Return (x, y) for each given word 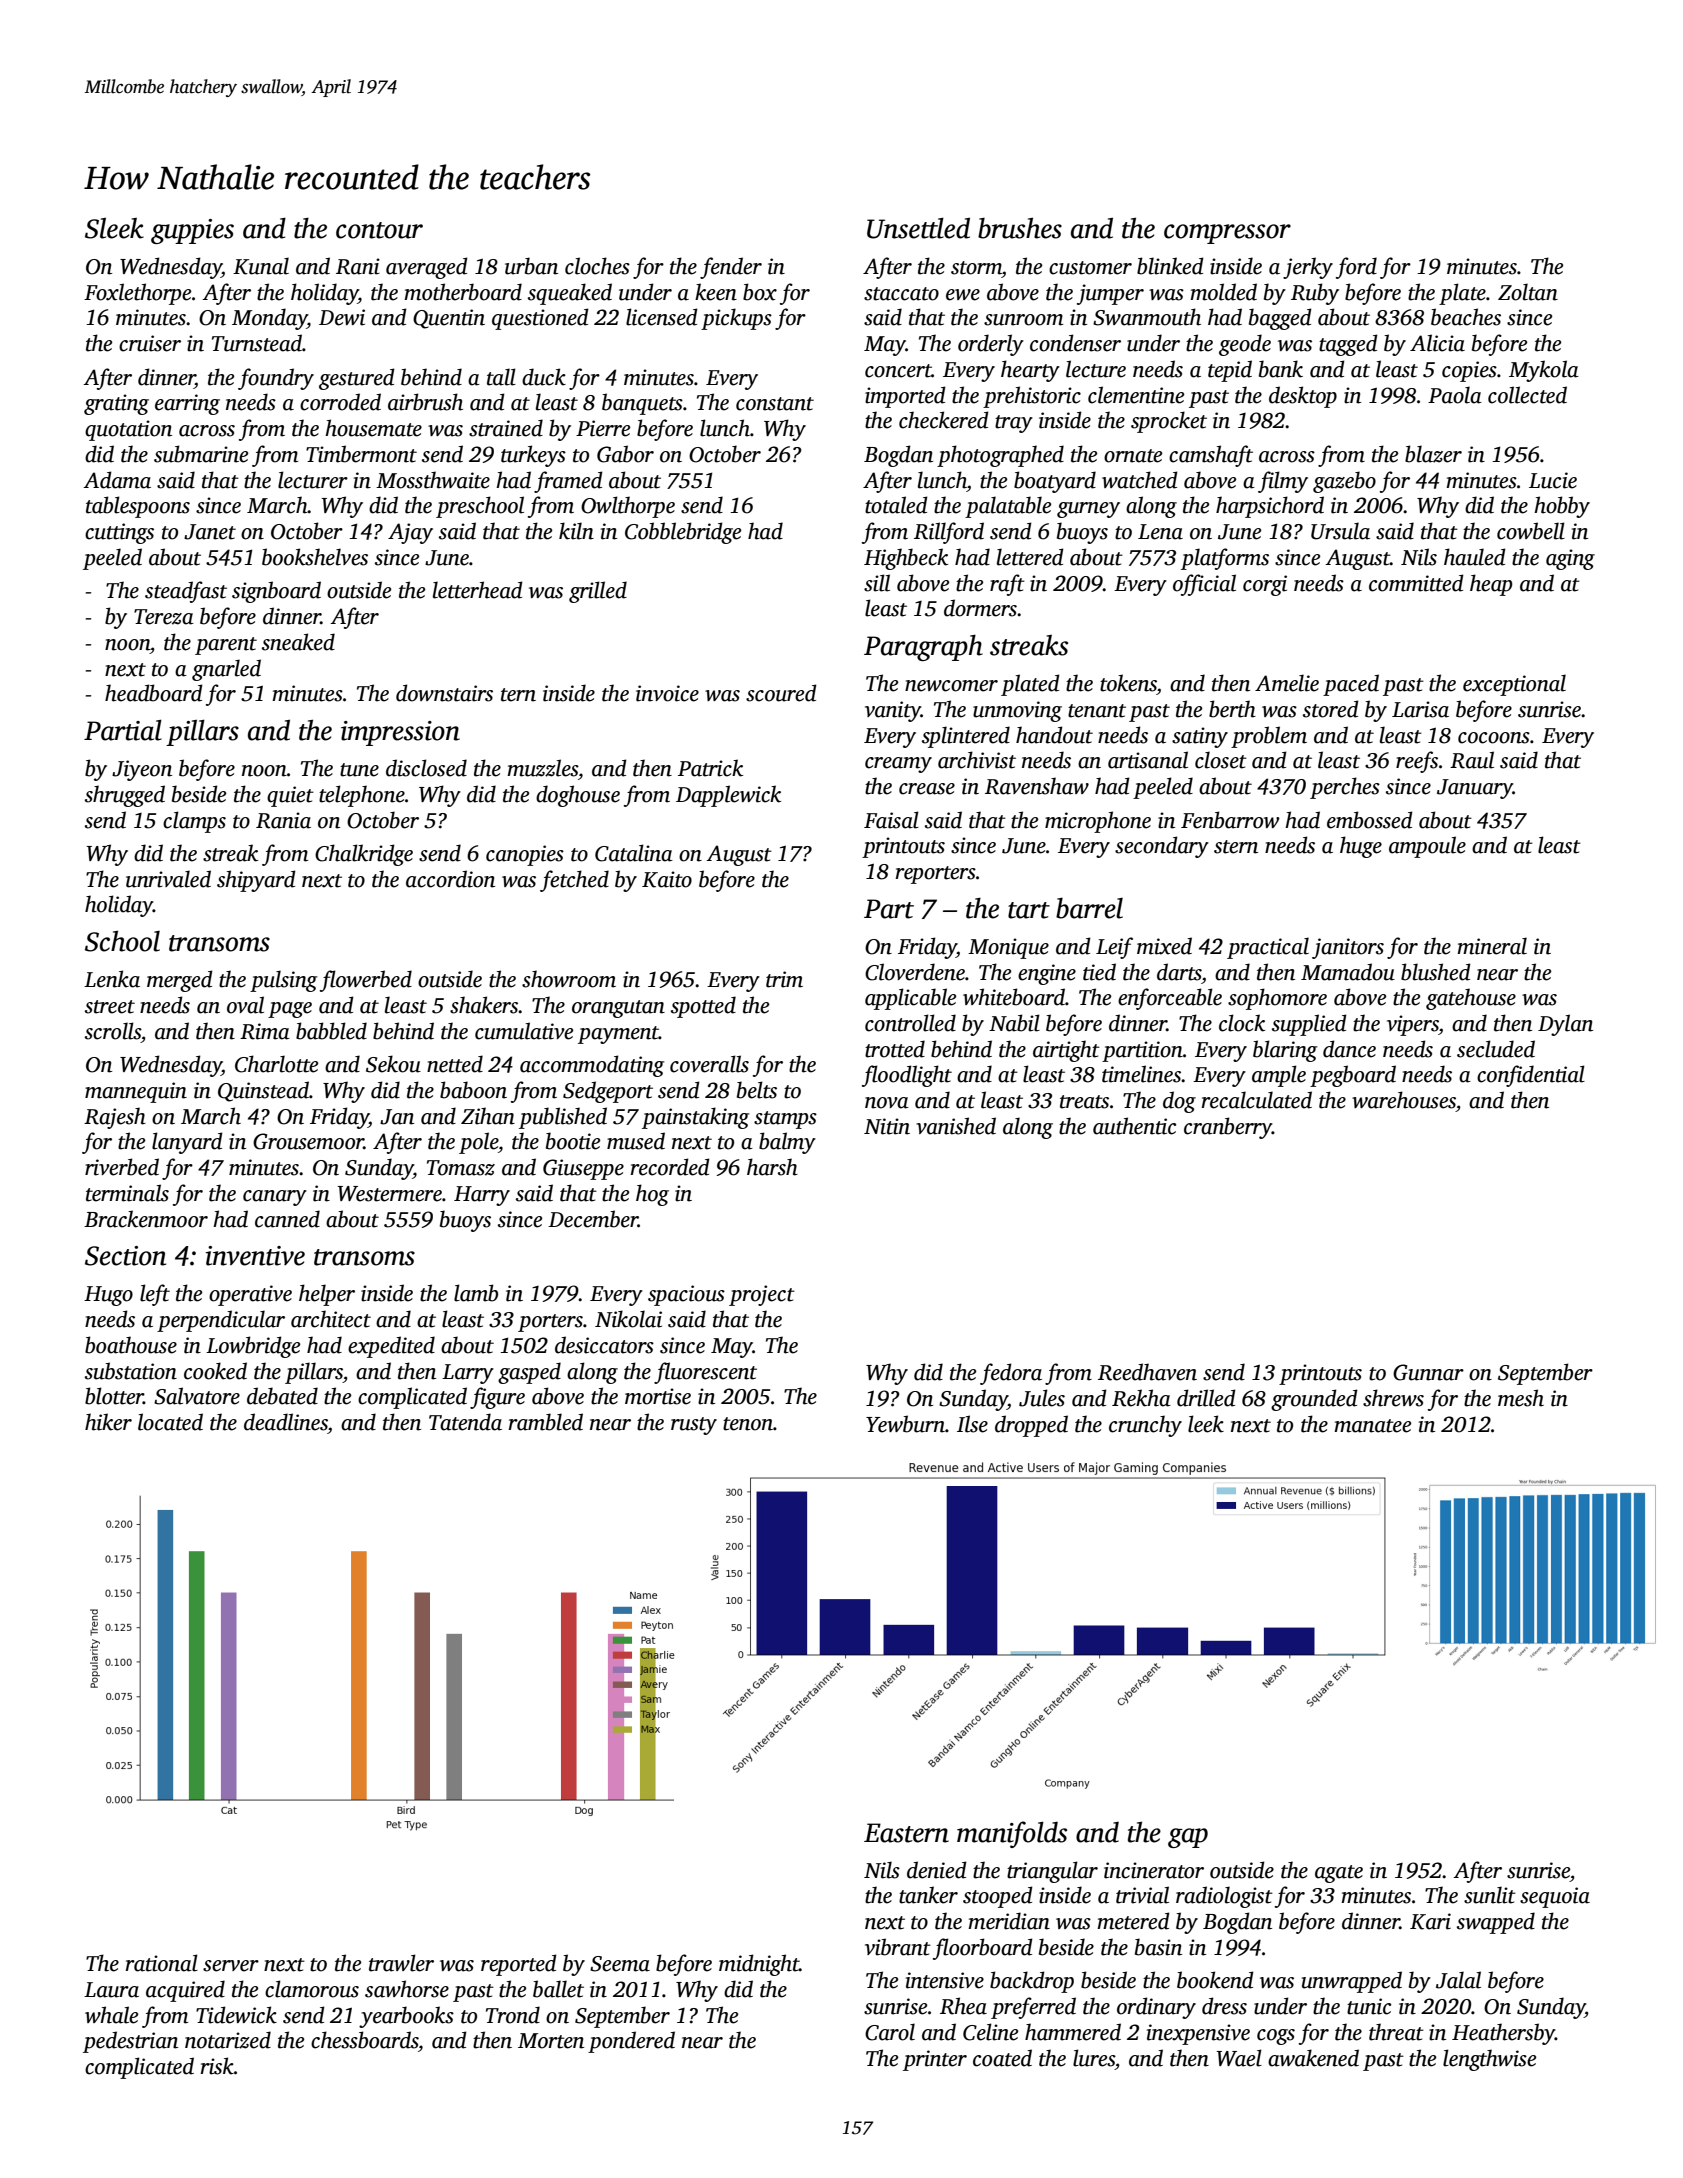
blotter (114, 1396)
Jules (1042, 1398)
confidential (1531, 1076)
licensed (662, 317)
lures (1094, 2058)
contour (379, 230)
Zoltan (1528, 292)
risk (217, 2066)
